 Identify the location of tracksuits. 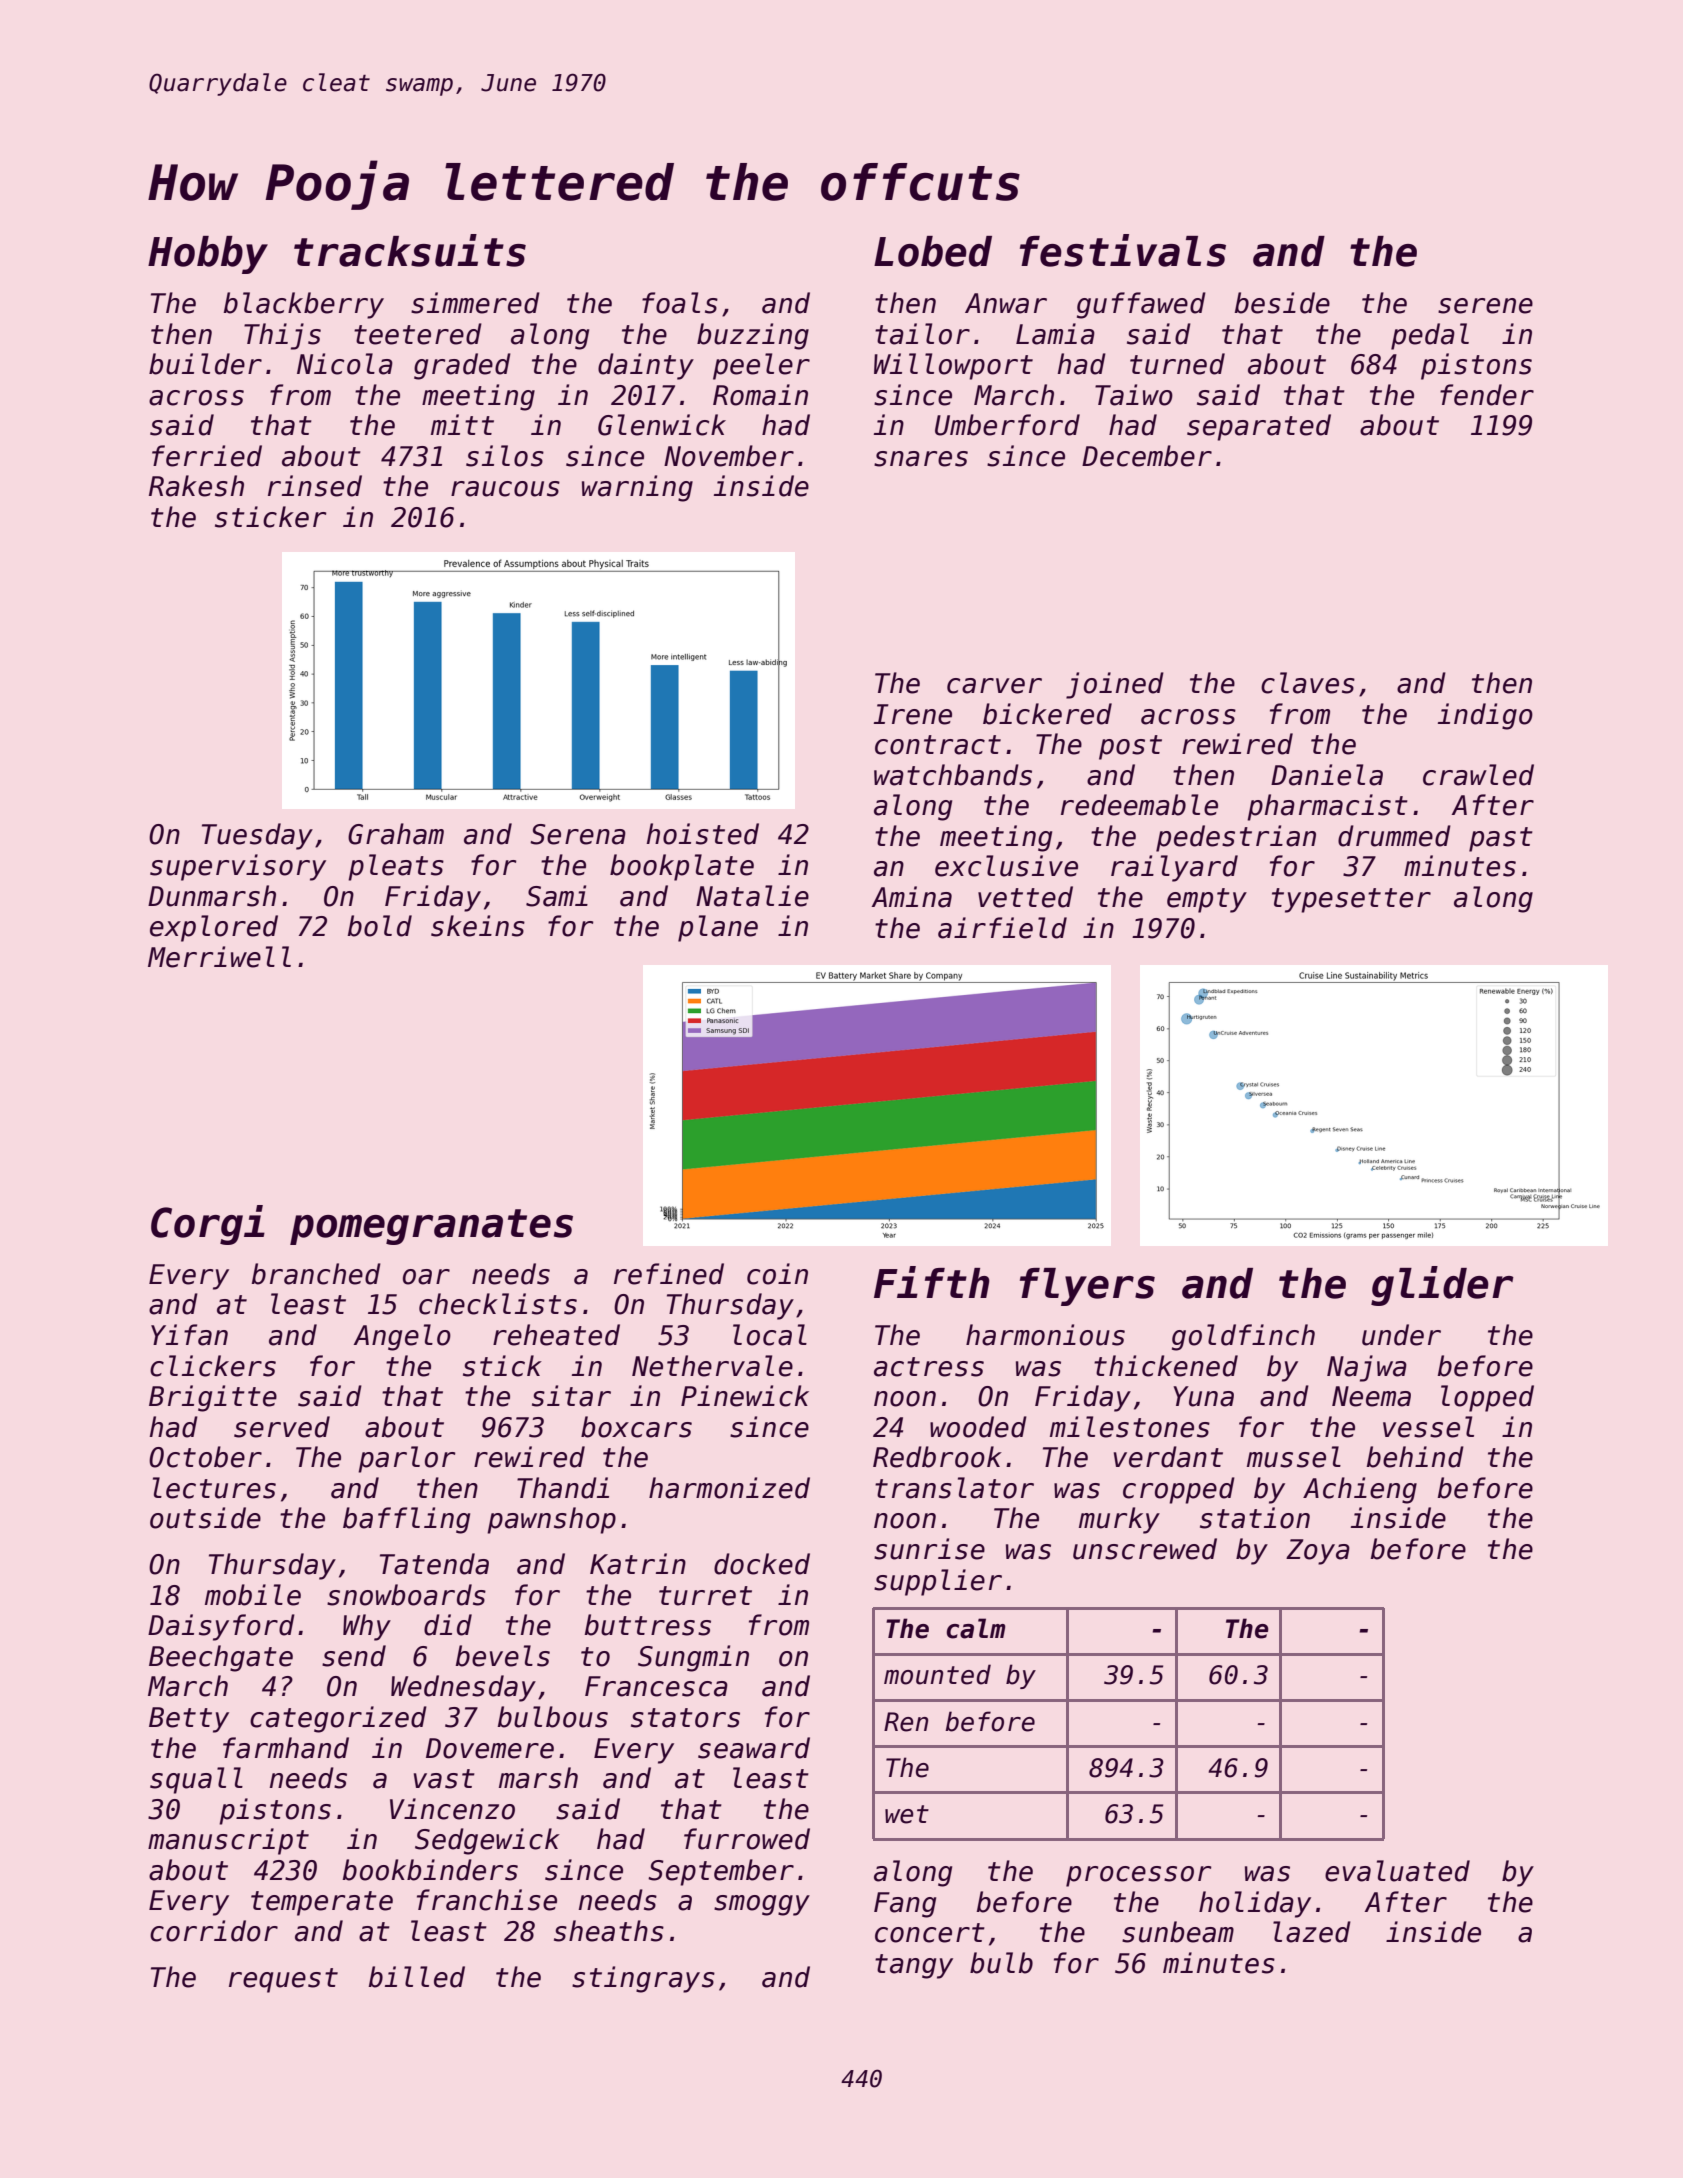
(410, 250).
